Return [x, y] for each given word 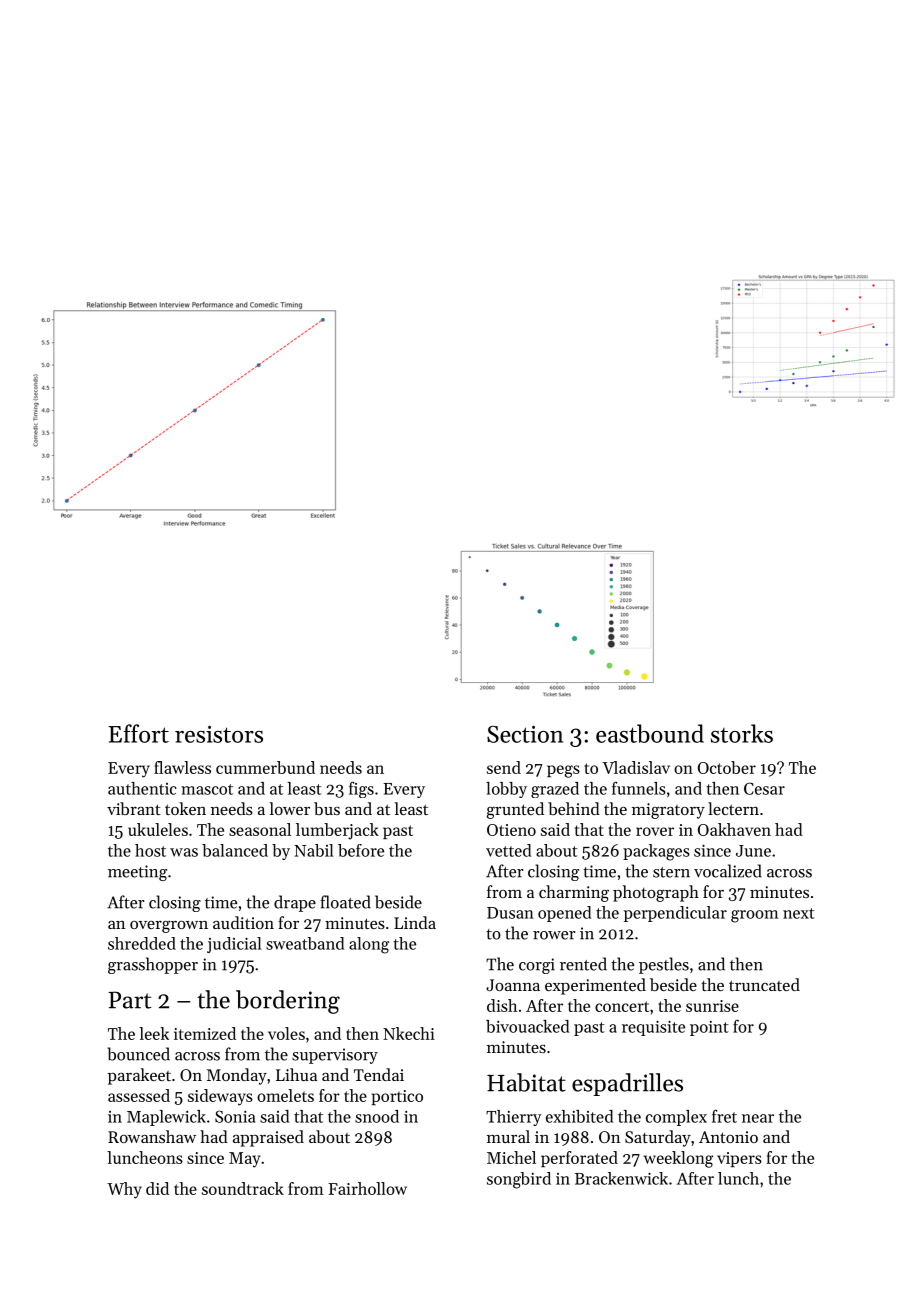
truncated [764, 984]
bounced [138, 1054]
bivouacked [527, 1026]
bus [327, 808]
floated [345, 902]
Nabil [313, 850]
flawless [182, 767]
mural [508, 1136]
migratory [668, 811]
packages [656, 852]
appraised [268, 1138]
